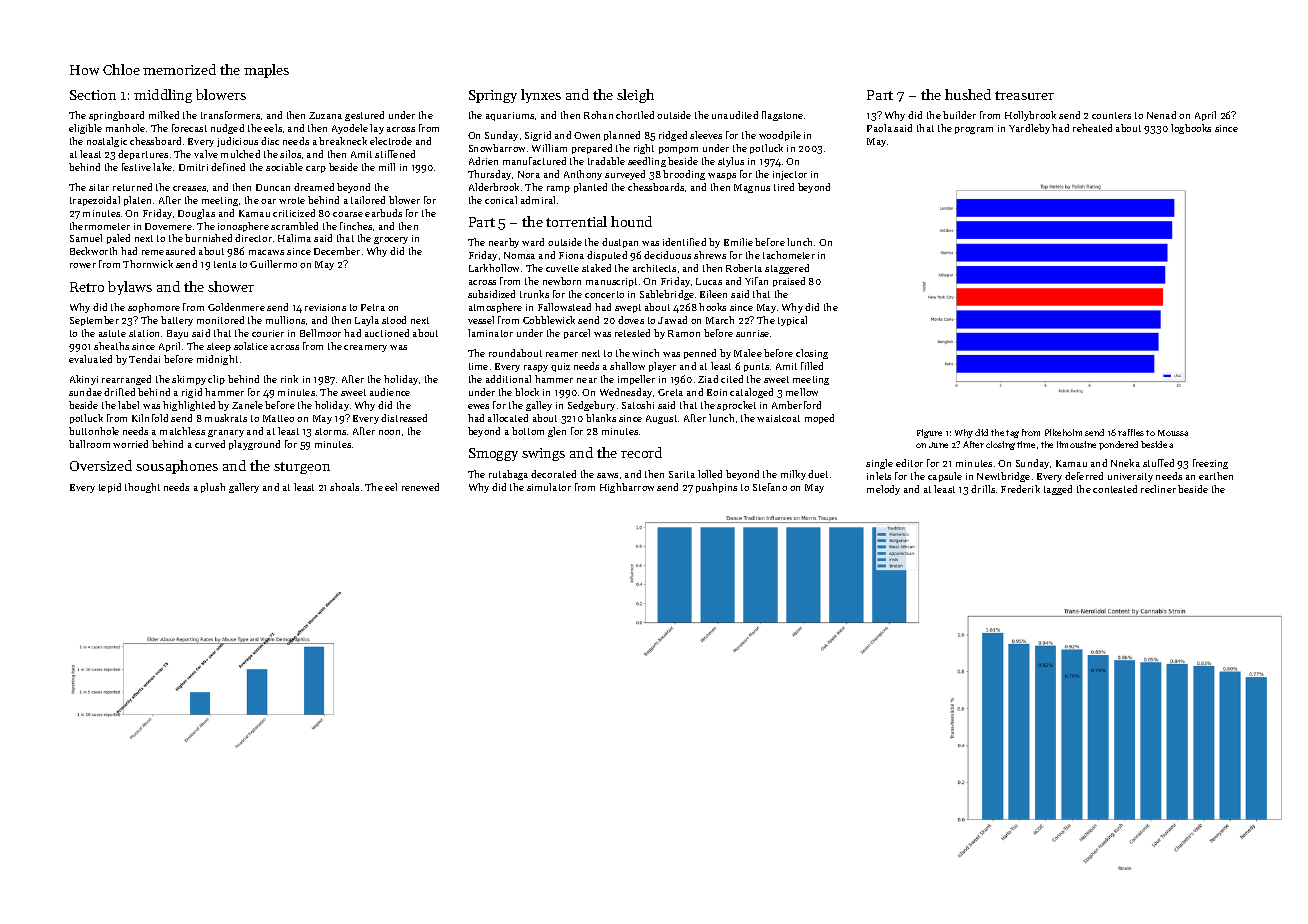 The height and width of the screenshot is (924, 1308). Describe the element at coordinates (789, 282) in the screenshot. I see `praised` at that location.
